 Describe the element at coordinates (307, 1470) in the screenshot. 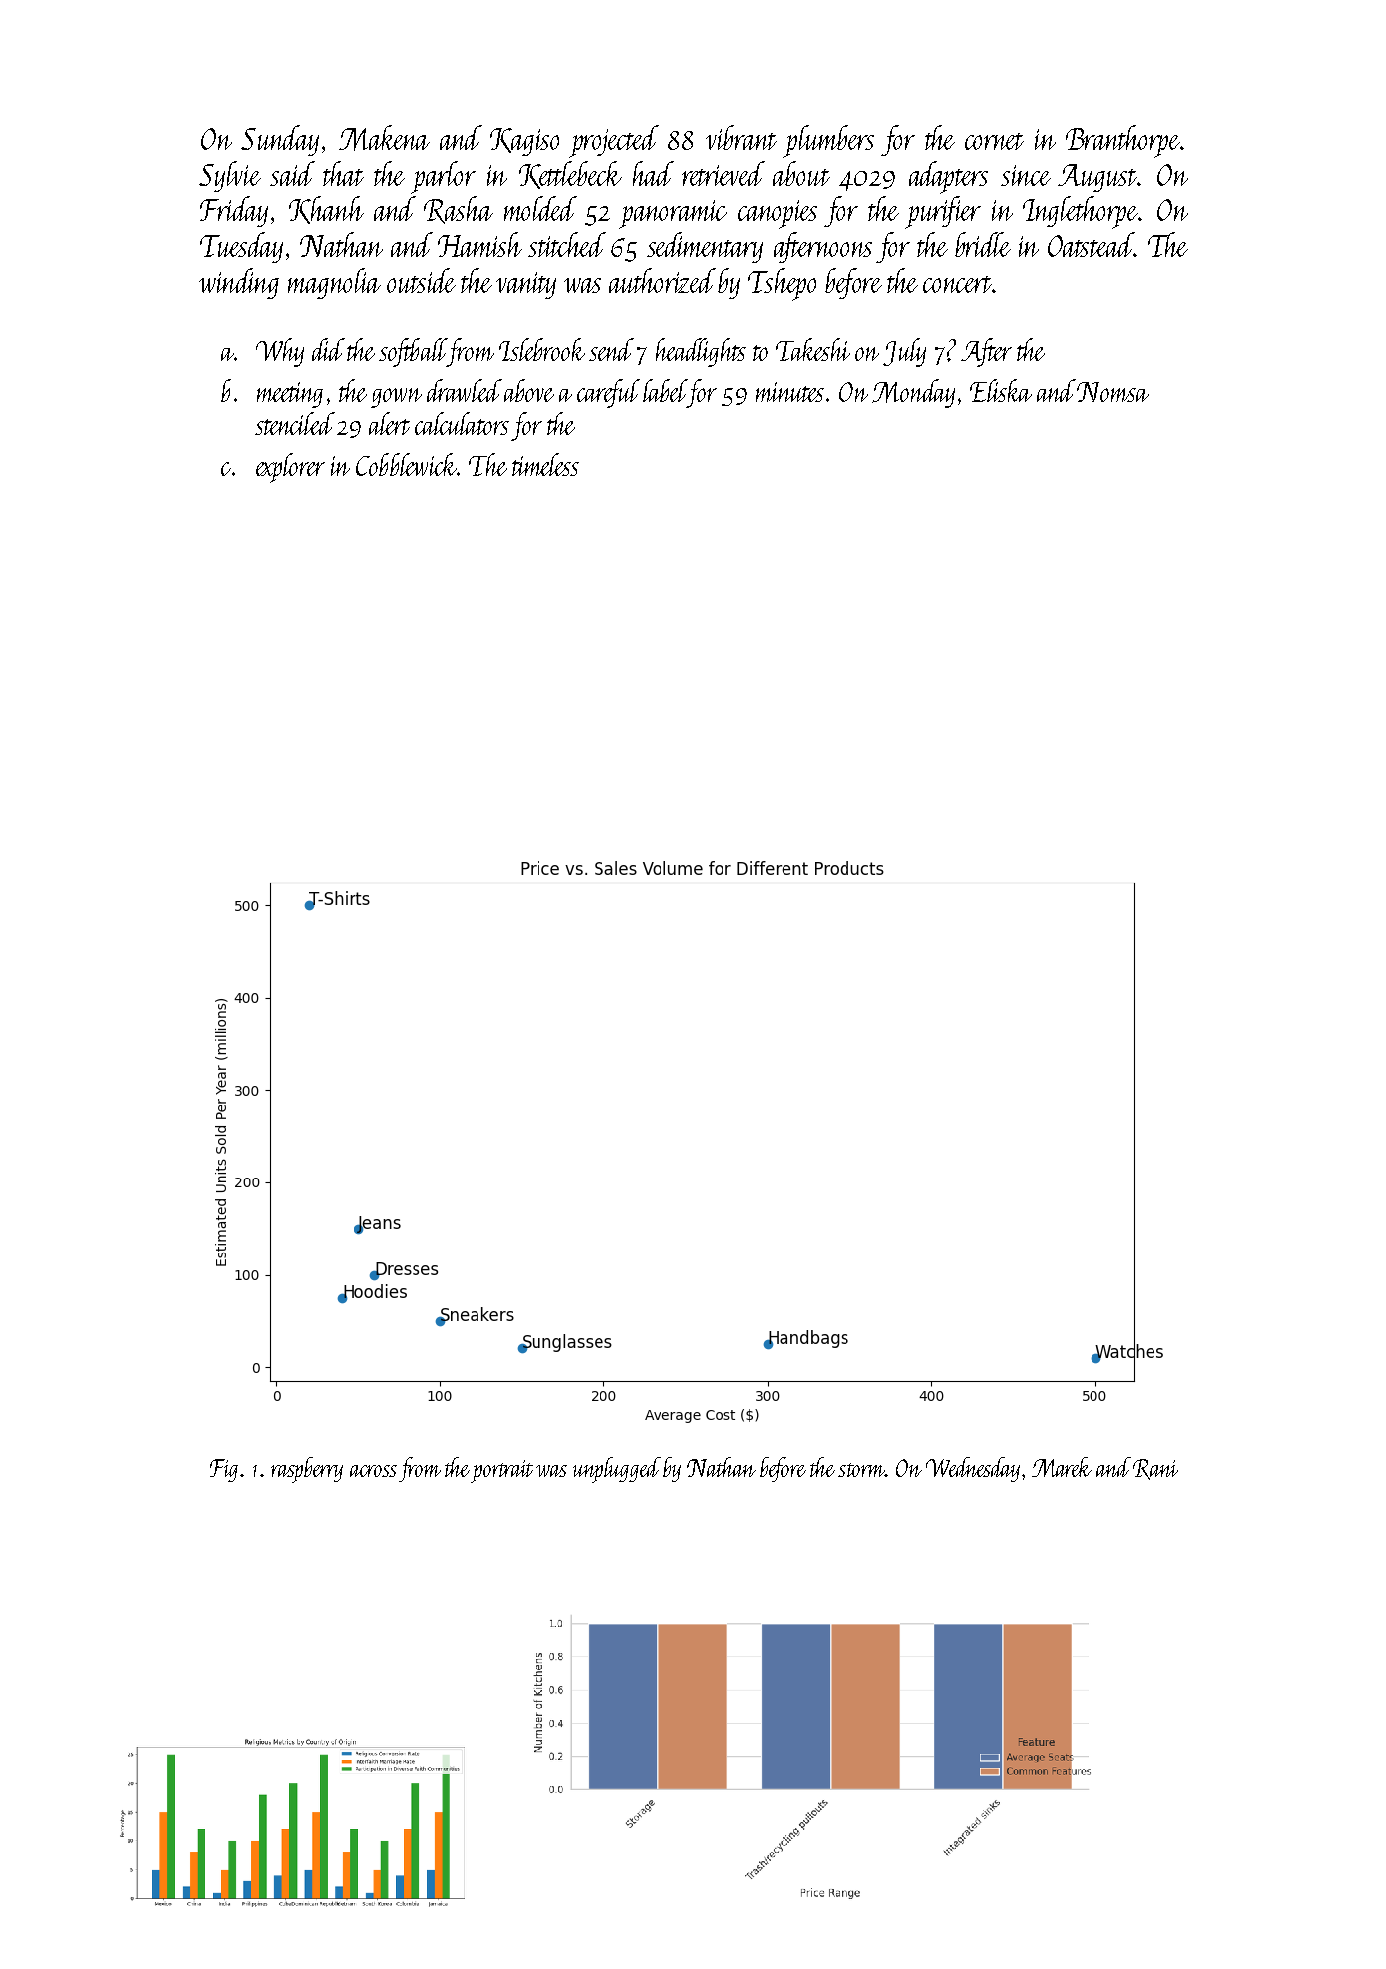

I see `raspberry` at that location.
